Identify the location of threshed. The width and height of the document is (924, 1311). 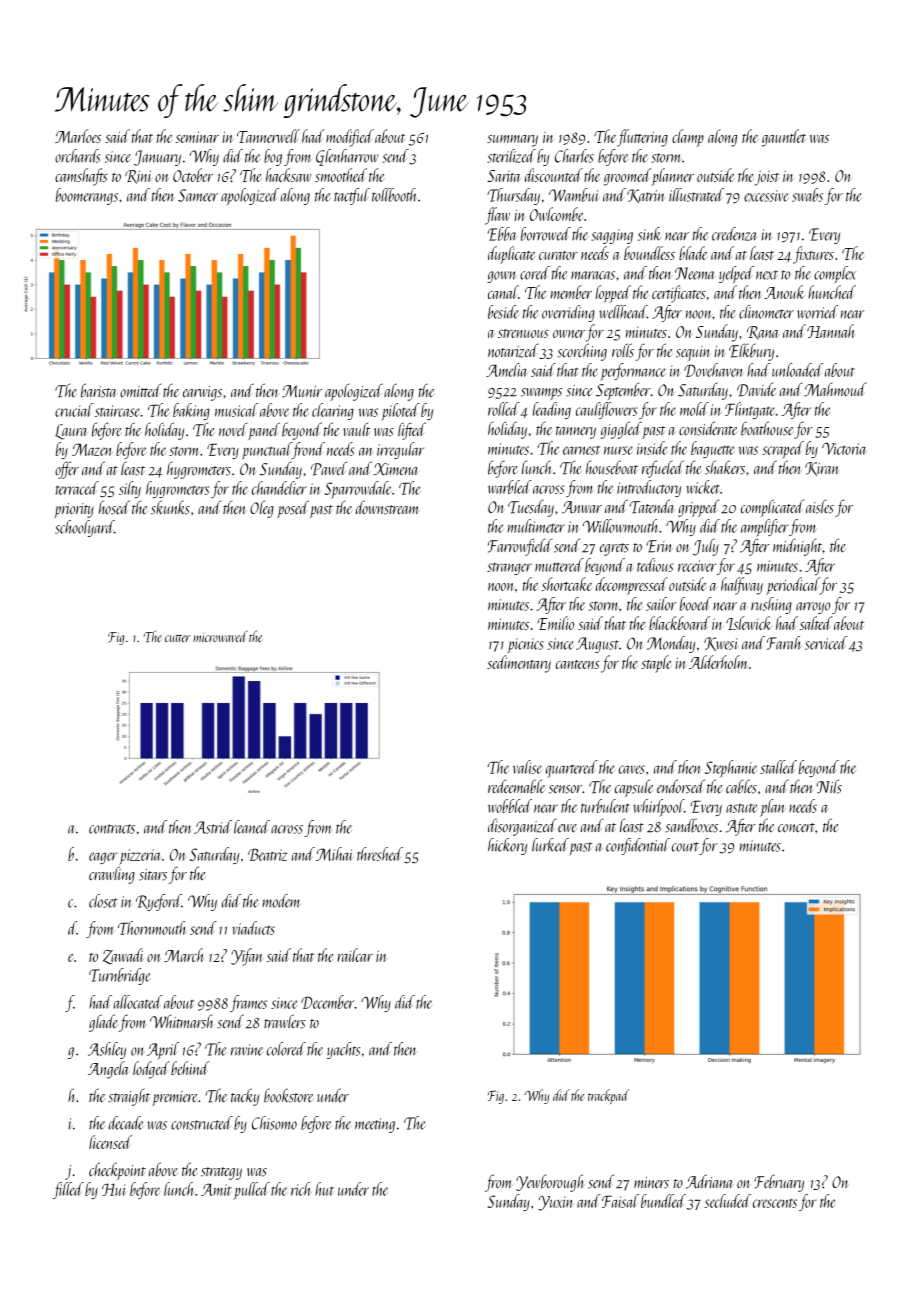
(380, 854).
